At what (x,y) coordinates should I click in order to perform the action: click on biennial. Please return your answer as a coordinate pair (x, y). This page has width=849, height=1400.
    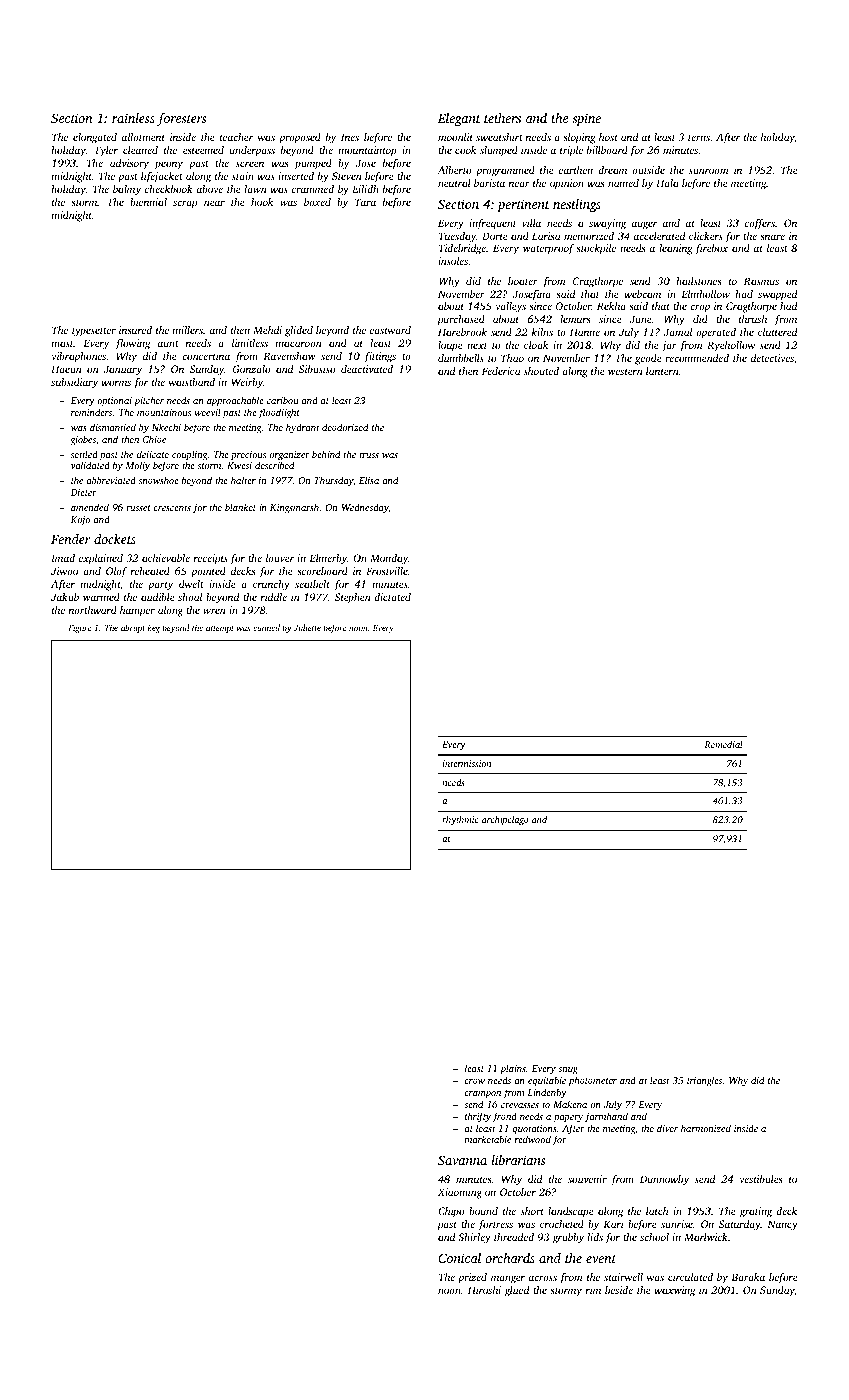
    Looking at the image, I should click on (148, 202).
